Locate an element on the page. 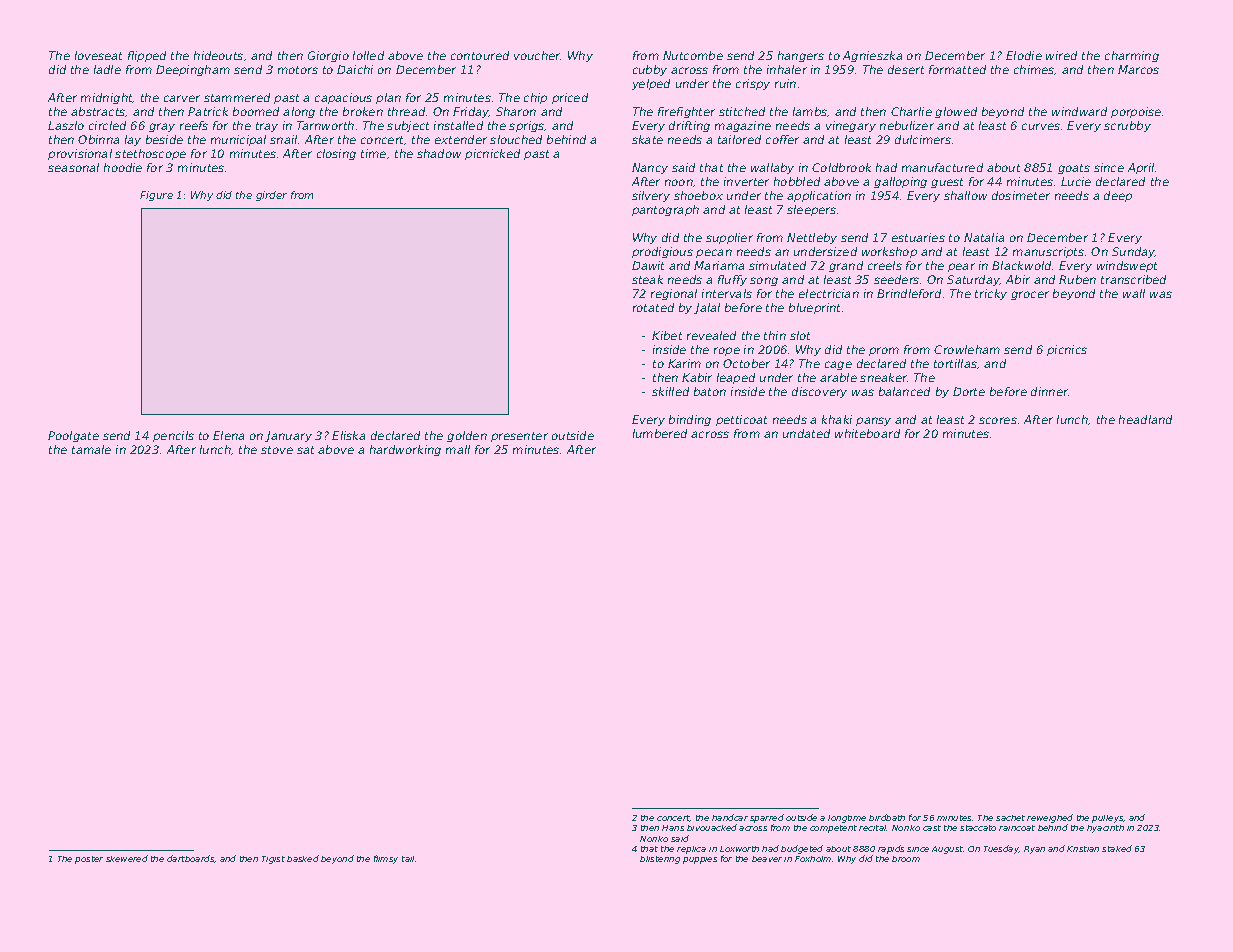 This image has height=952, width=1233. stove is located at coordinates (277, 450).
